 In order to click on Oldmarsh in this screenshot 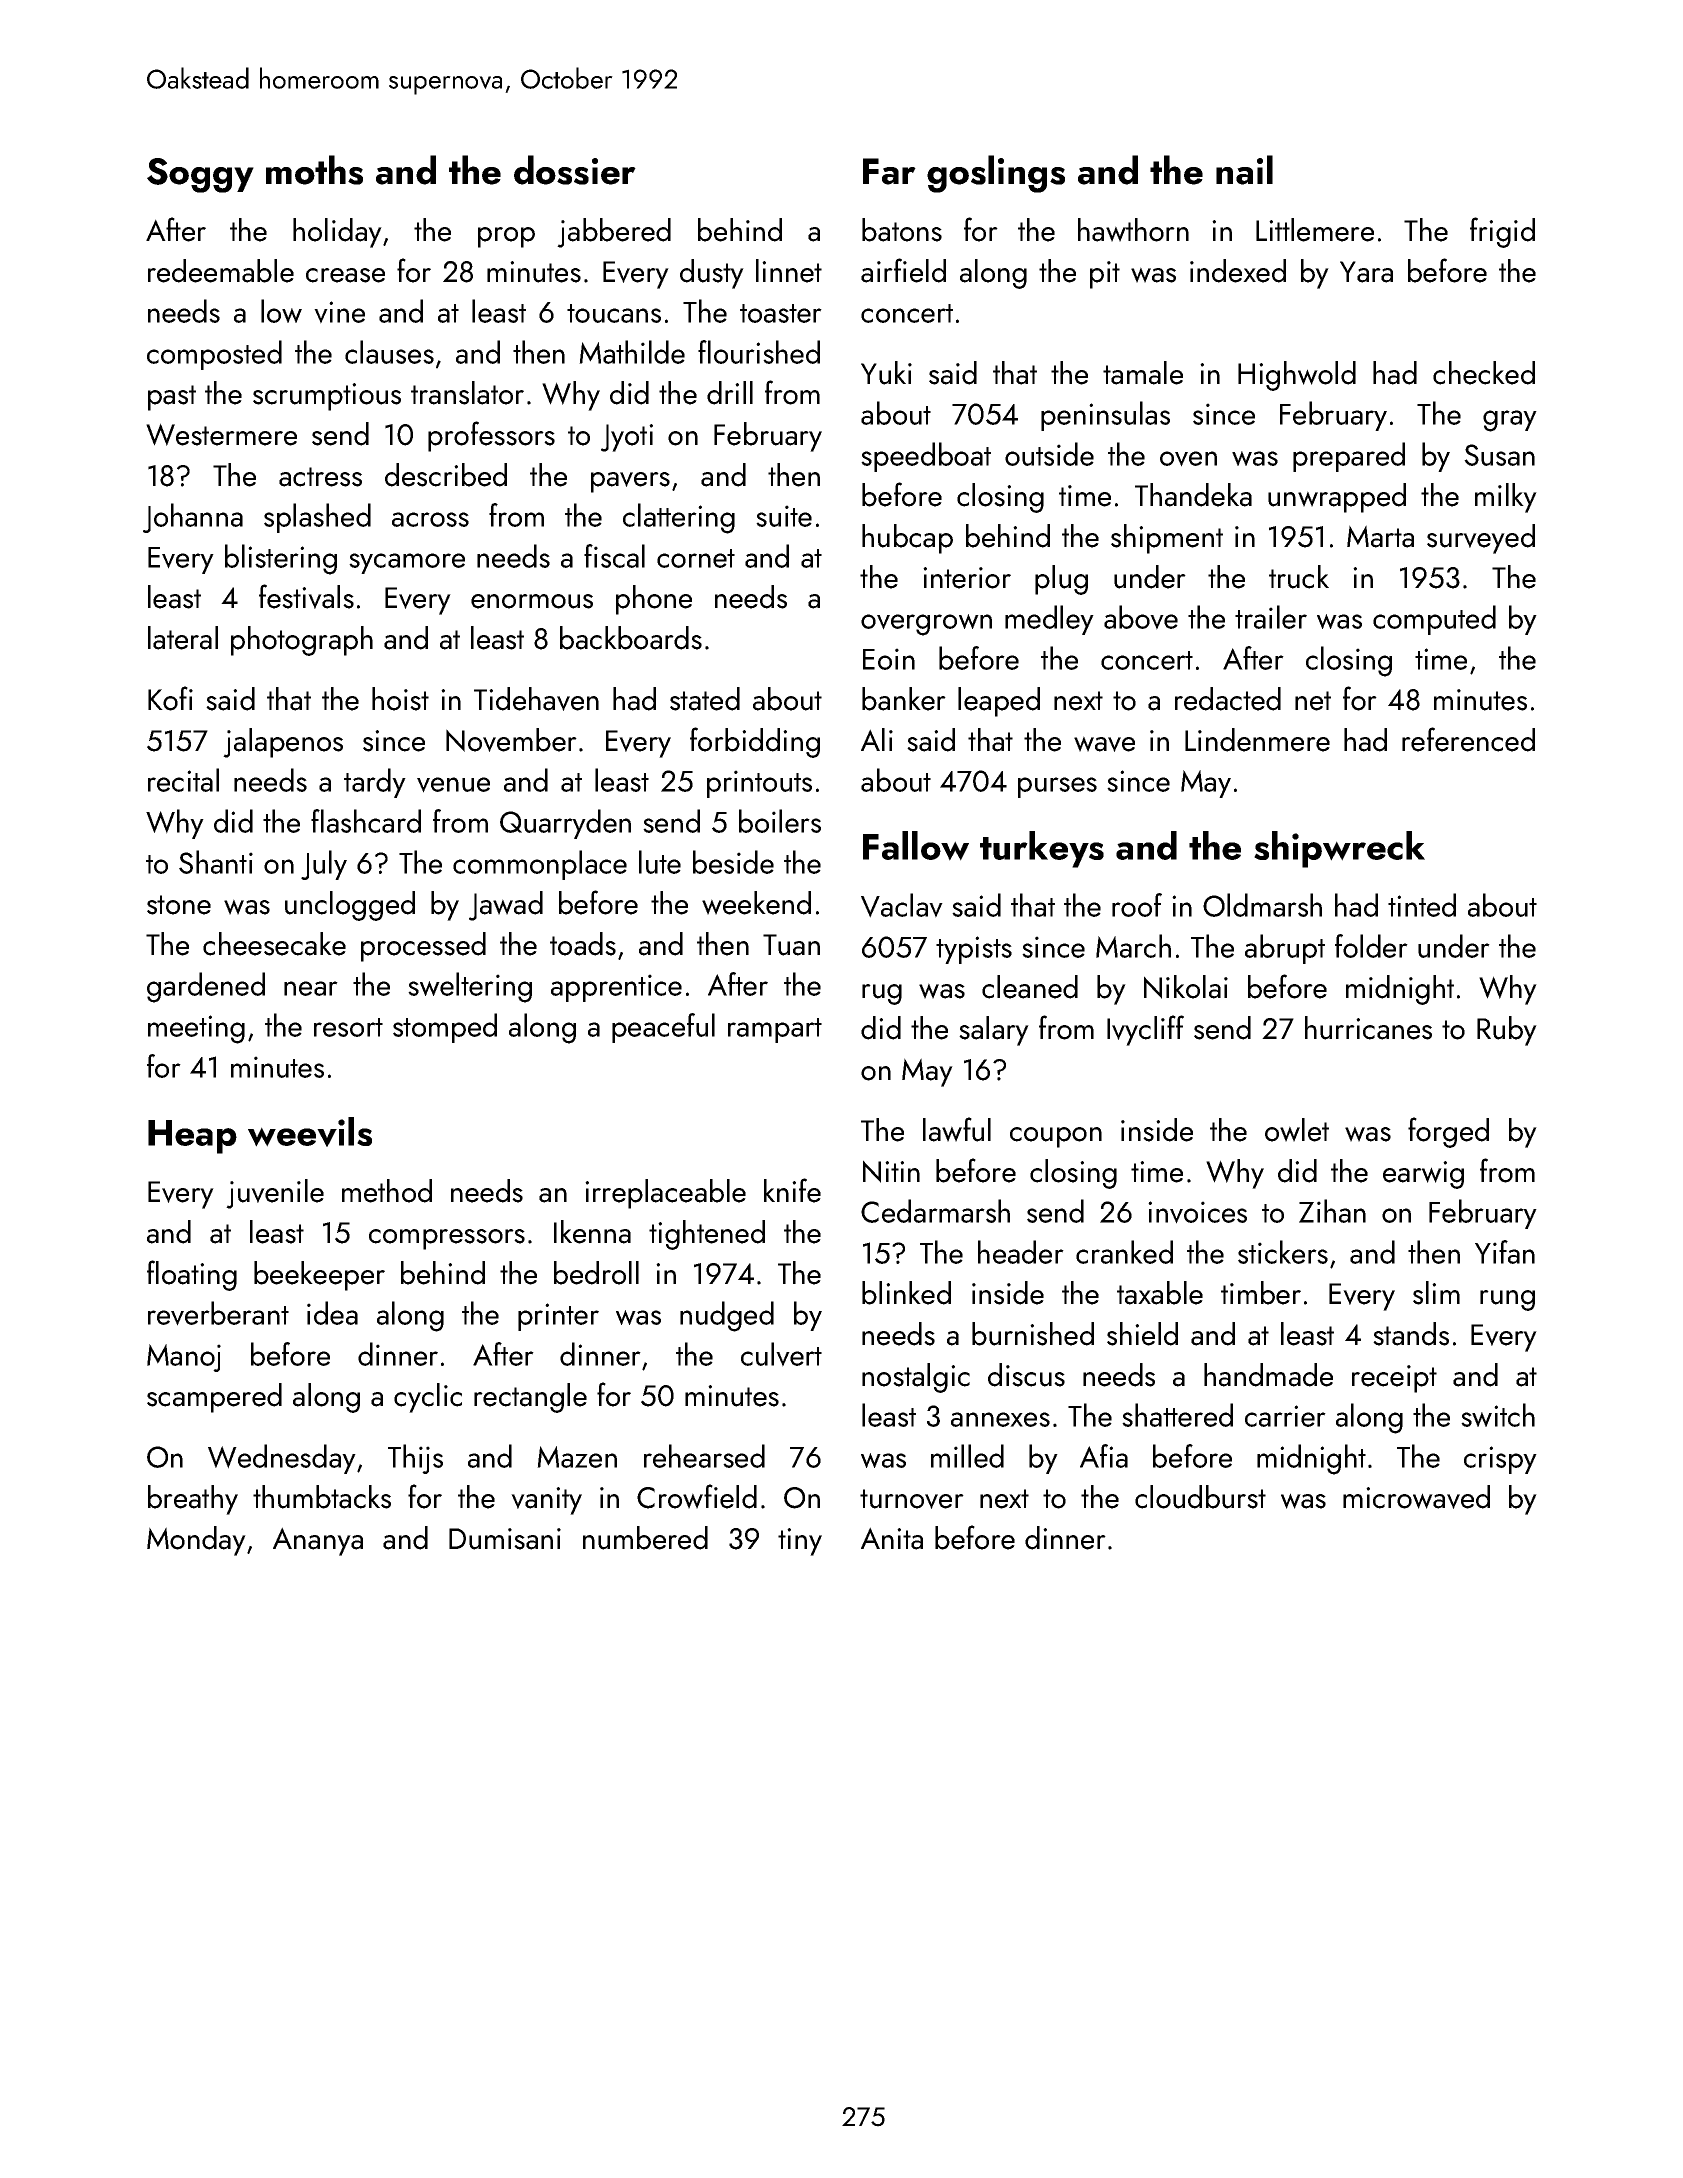, I will do `click(1262, 905)`.
